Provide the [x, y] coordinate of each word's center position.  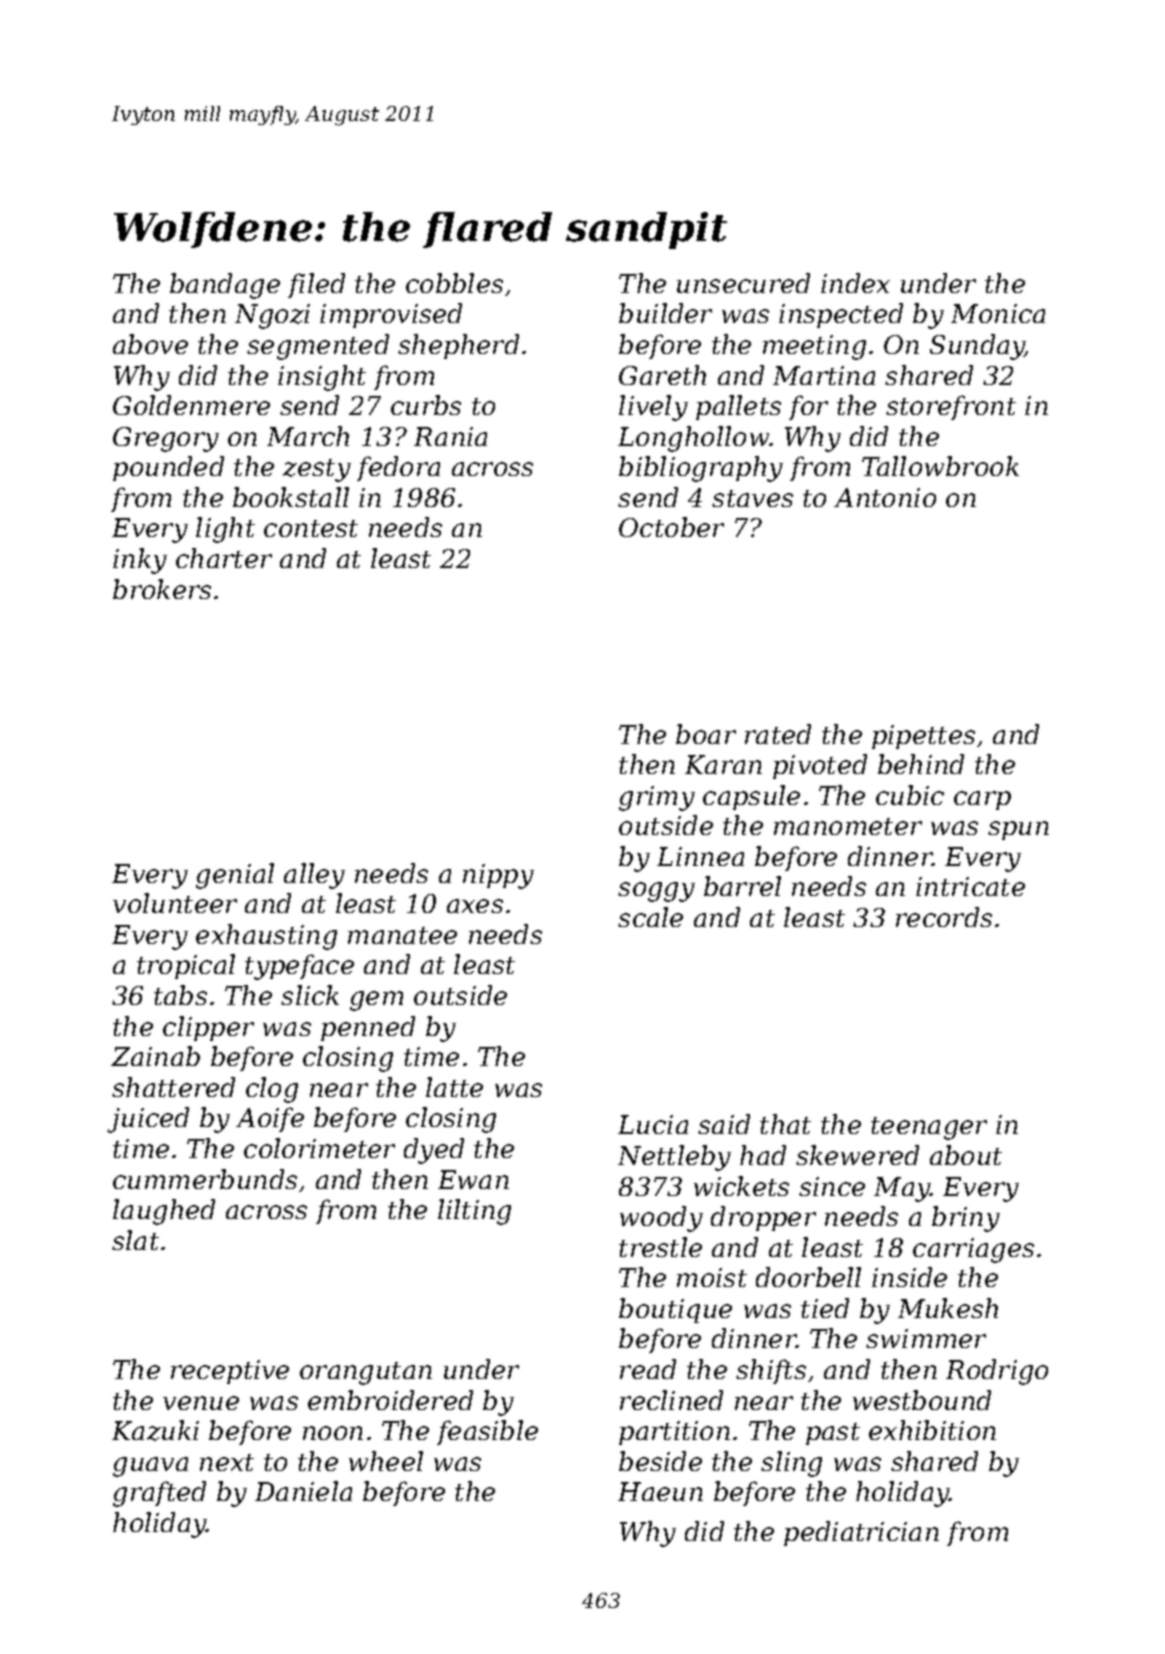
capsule [751, 797]
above [150, 344]
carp [982, 800]
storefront [951, 407]
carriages [973, 1250]
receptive [230, 1372]
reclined [671, 1400]
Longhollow [694, 439]
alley [314, 876]
